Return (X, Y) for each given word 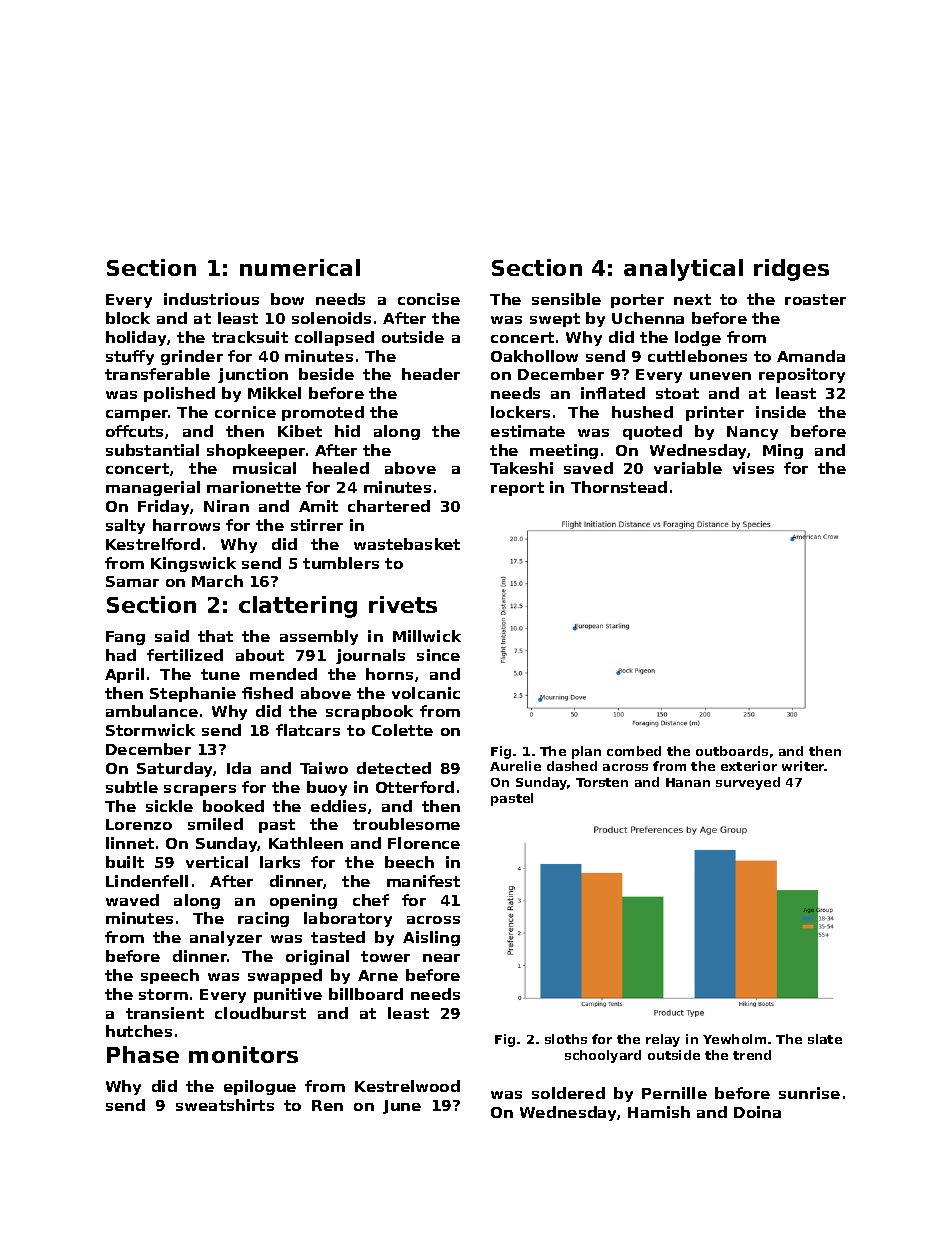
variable (688, 468)
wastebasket (407, 544)
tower (385, 956)
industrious (211, 299)
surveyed (748, 783)
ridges (791, 270)
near (441, 958)
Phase (143, 1054)
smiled (215, 824)
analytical (683, 270)
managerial (153, 488)
